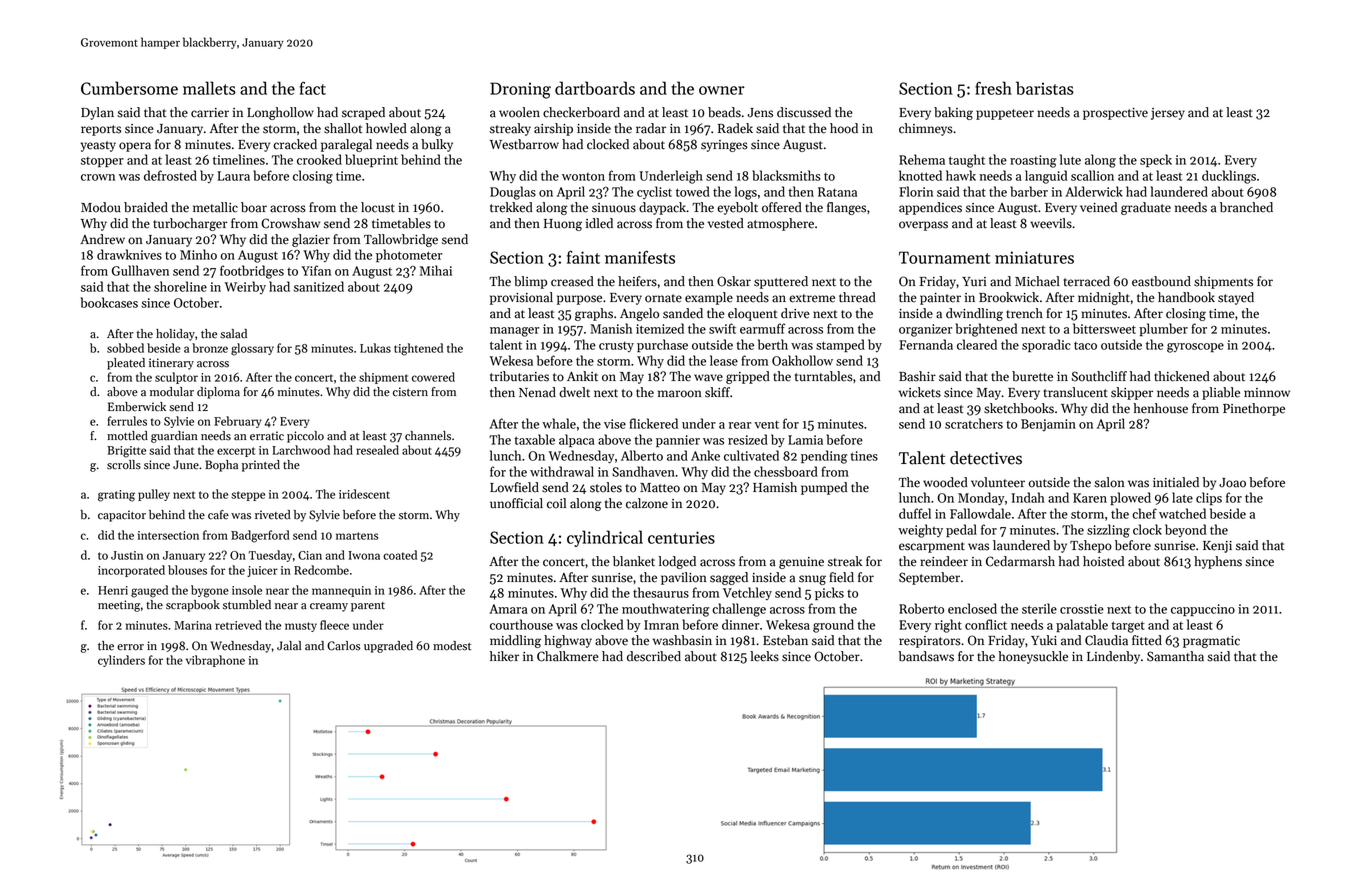 Image resolution: width=1372 pixels, height=887 pixels. I want to click on crown, so click(98, 177).
